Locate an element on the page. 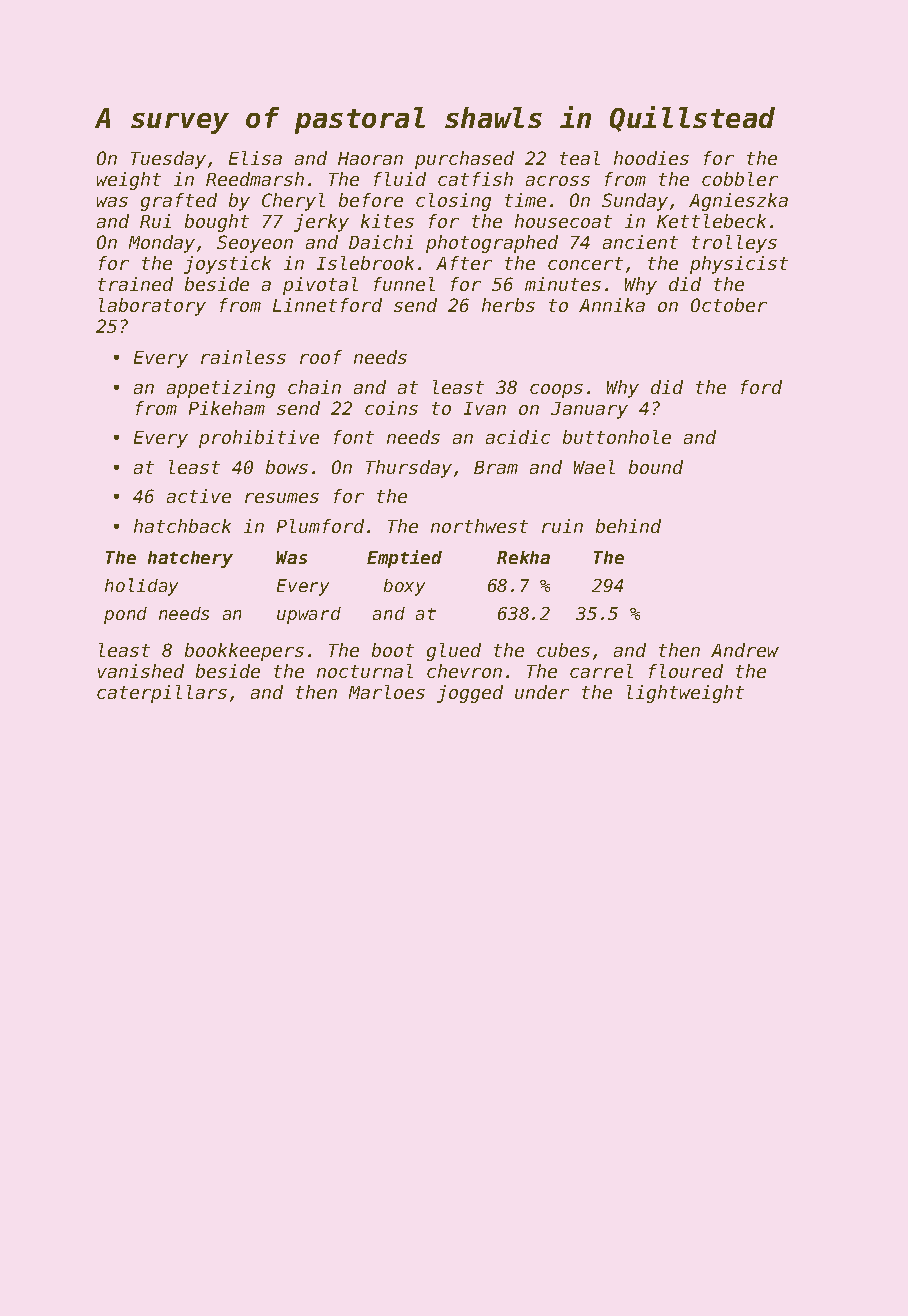 The image size is (908, 1316). teal is located at coordinates (580, 158).
